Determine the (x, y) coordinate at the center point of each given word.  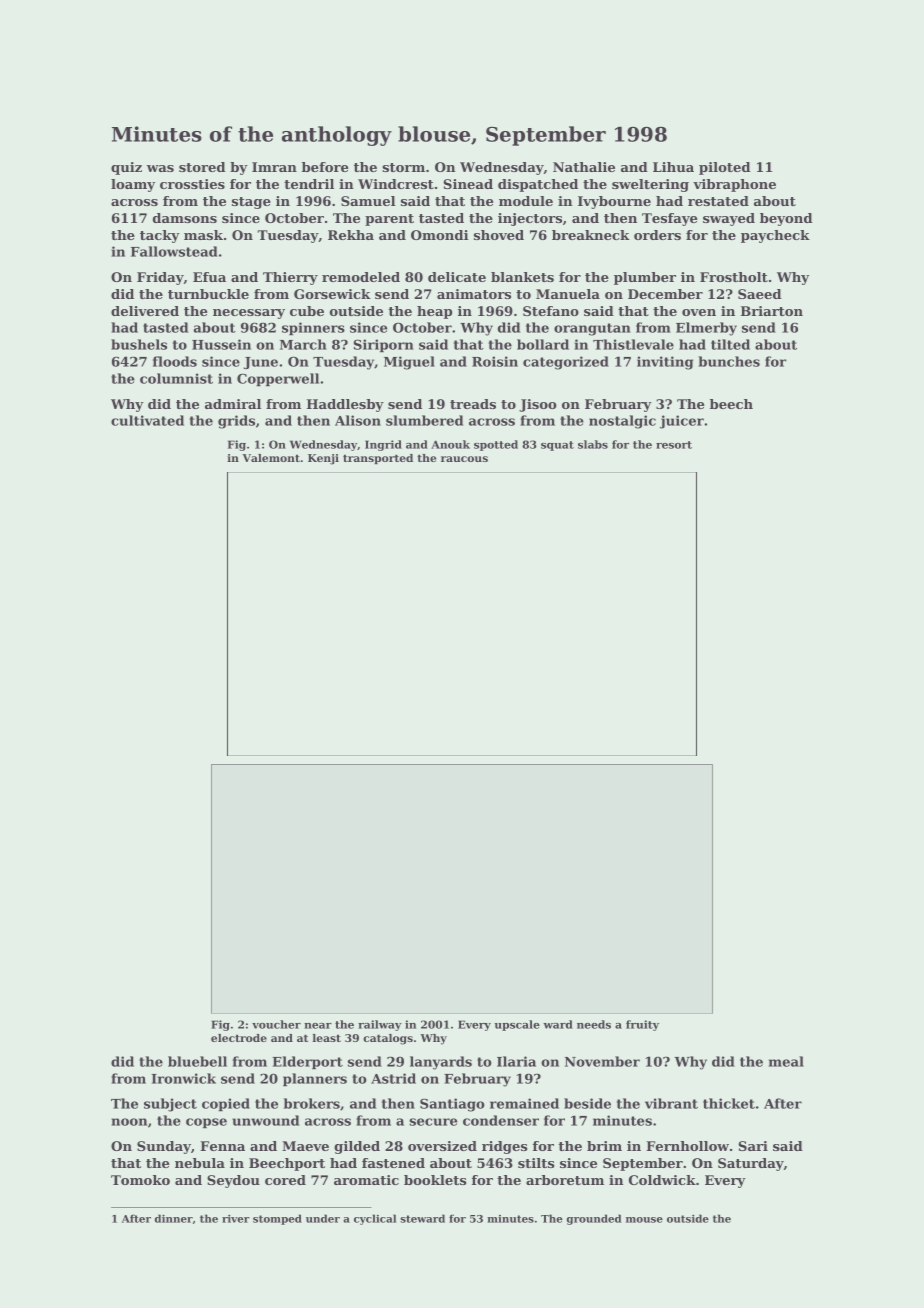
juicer (682, 422)
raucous (464, 459)
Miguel (409, 363)
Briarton (772, 311)
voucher (276, 1024)
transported (378, 459)
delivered (145, 311)
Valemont (271, 458)
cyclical (375, 1219)
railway (380, 1025)
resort (674, 445)
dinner (174, 1218)
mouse (644, 1220)
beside (587, 1103)
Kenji (323, 459)
